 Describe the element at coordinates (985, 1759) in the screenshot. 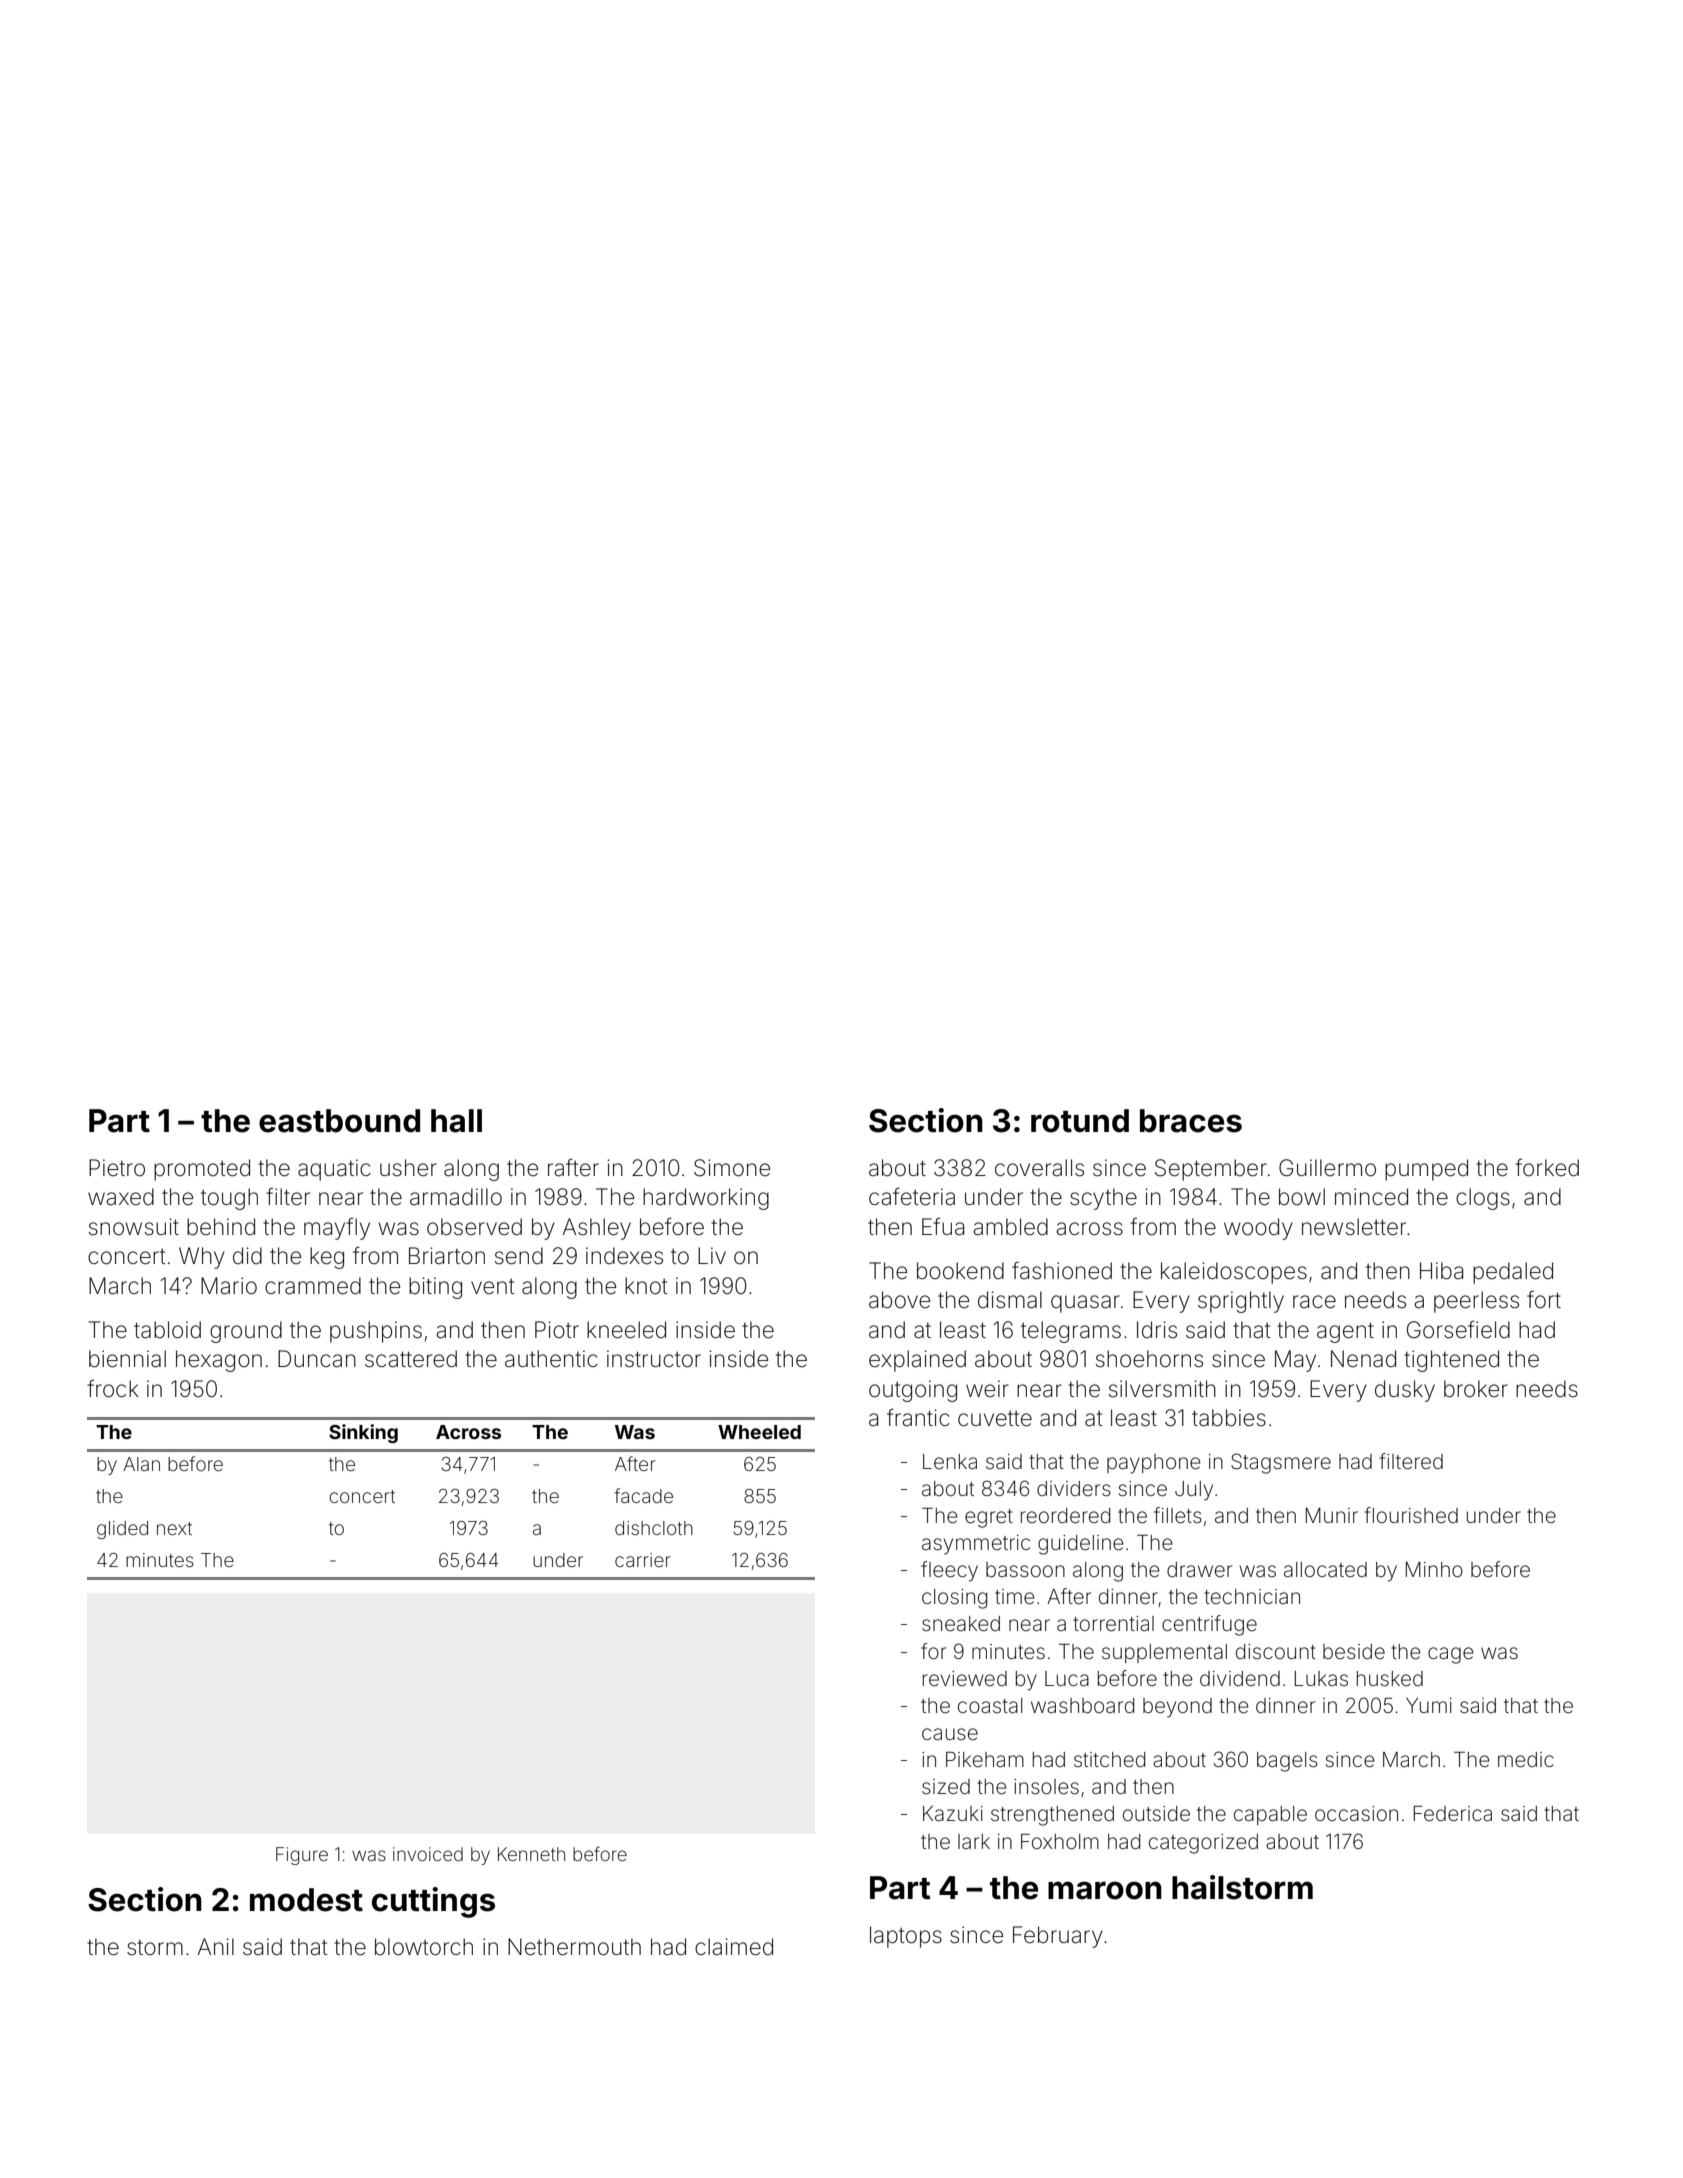

I see `Pikeham` at that location.
